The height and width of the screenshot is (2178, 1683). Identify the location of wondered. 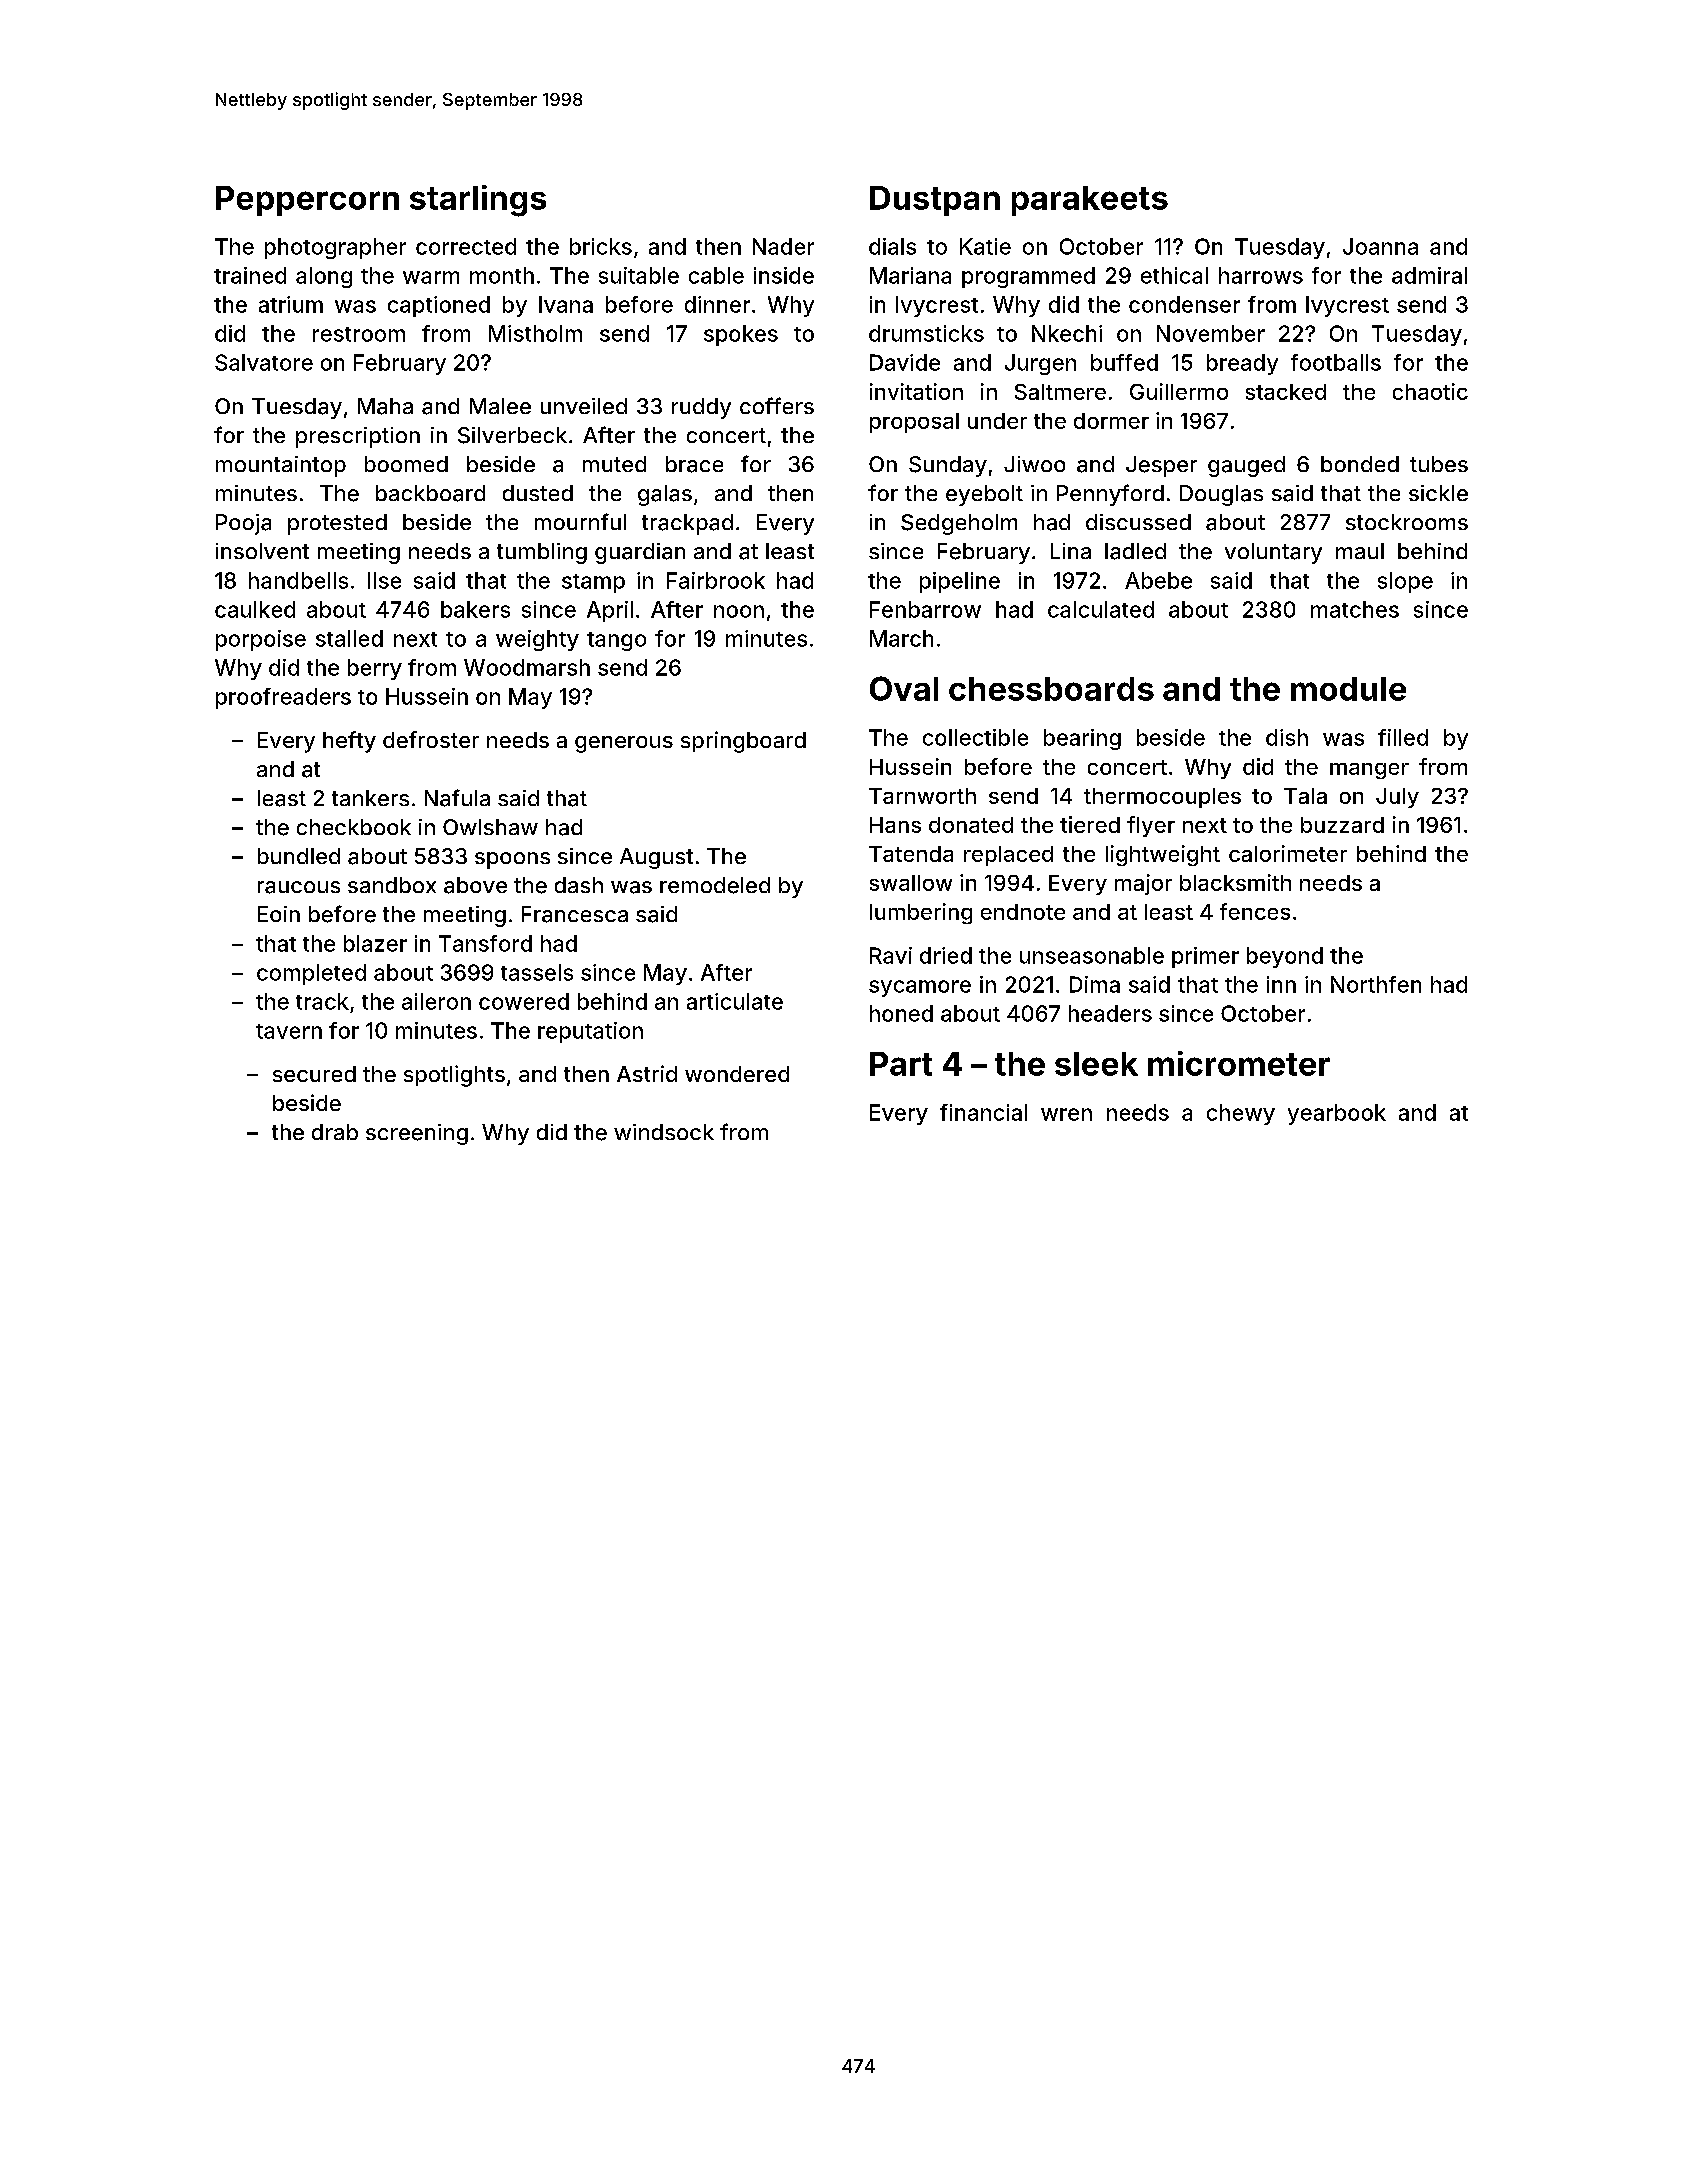
(737, 1074).
